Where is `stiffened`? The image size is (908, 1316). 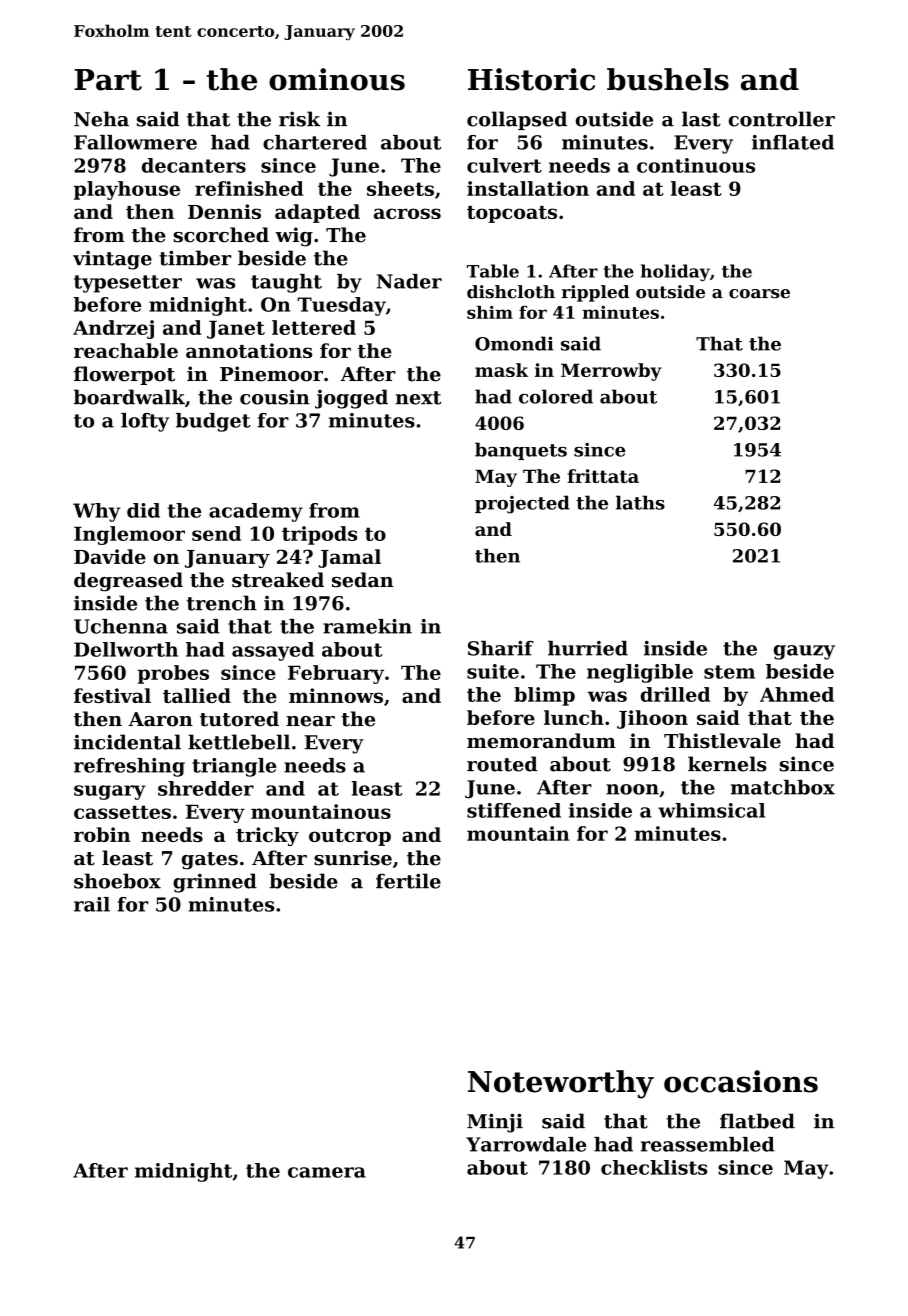
stiffened is located at coordinates (514, 810).
